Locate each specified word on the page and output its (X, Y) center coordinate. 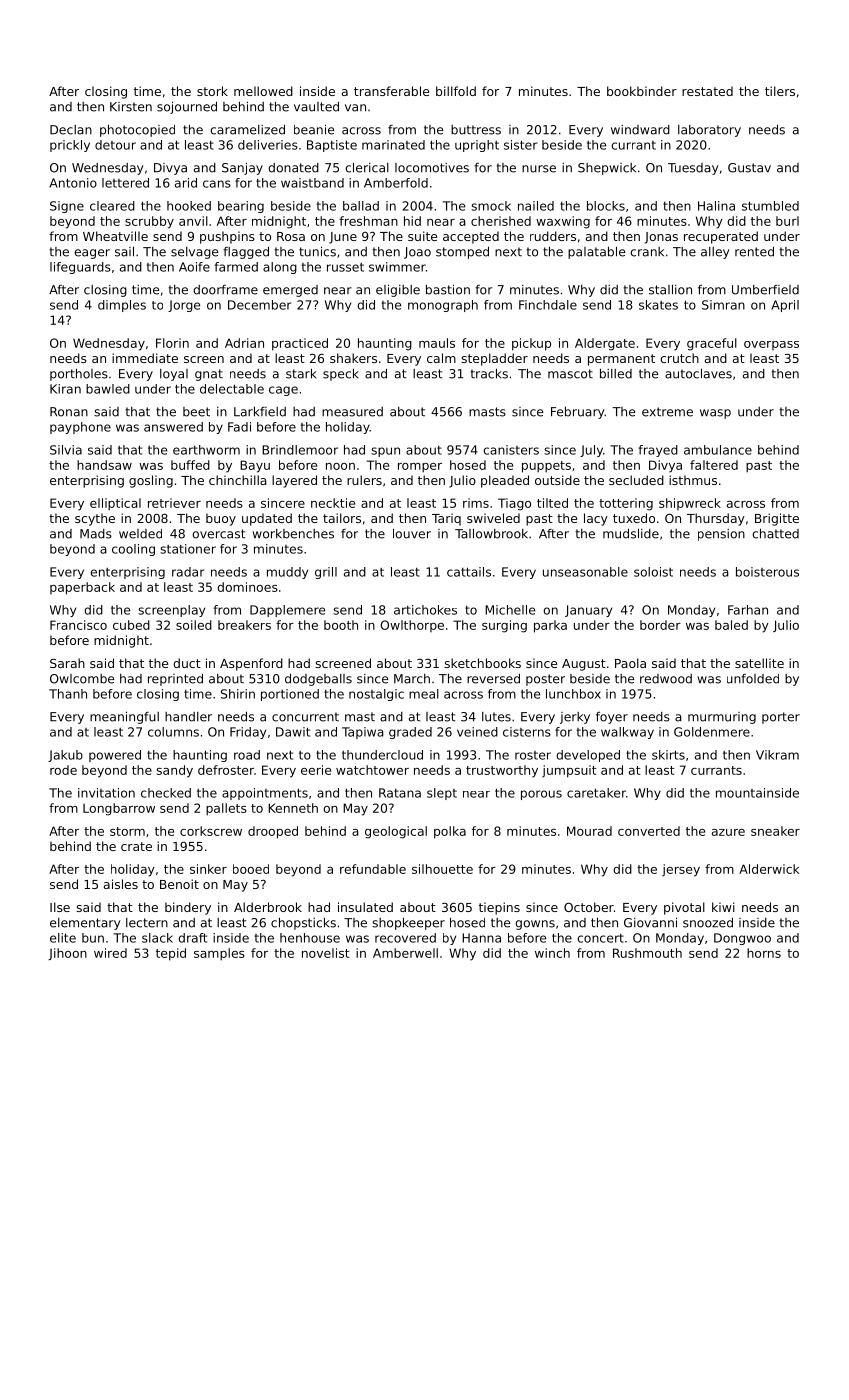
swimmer (397, 267)
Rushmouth (647, 953)
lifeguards (80, 268)
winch (552, 953)
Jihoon (67, 954)
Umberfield (765, 290)
